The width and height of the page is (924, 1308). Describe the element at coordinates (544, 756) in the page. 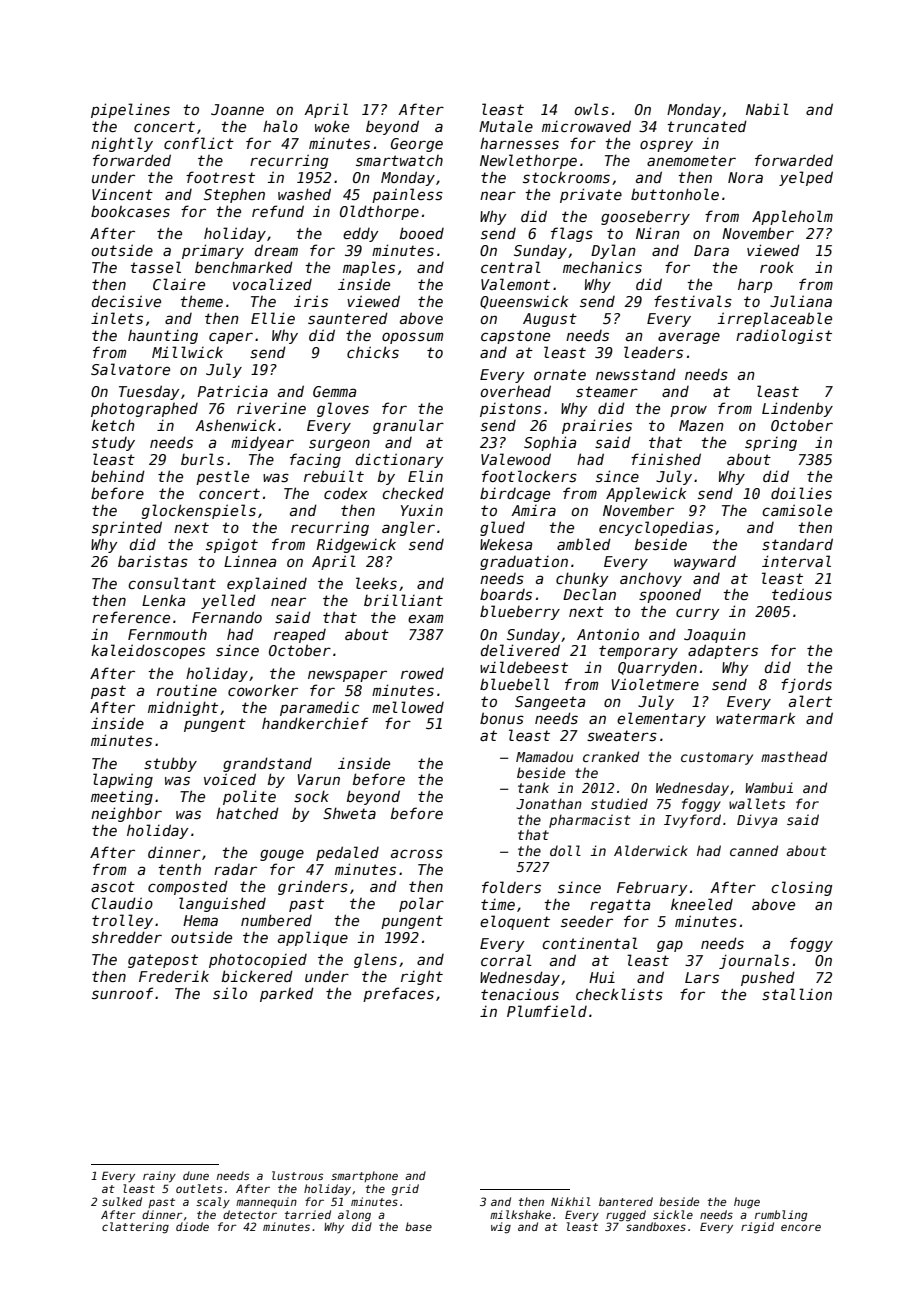

I see `Mamadou` at that location.
